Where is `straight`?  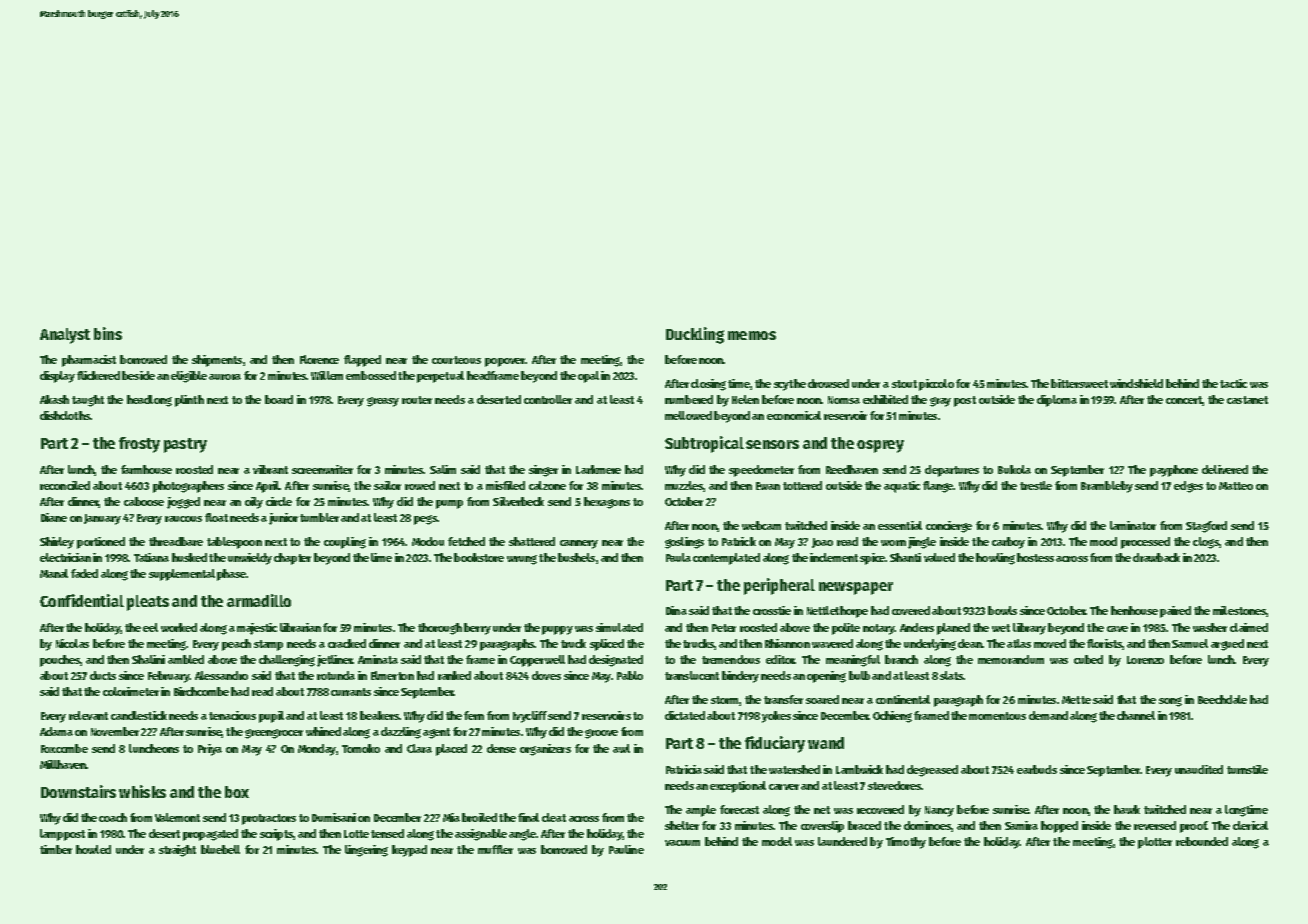
straight is located at coordinates (177, 851).
